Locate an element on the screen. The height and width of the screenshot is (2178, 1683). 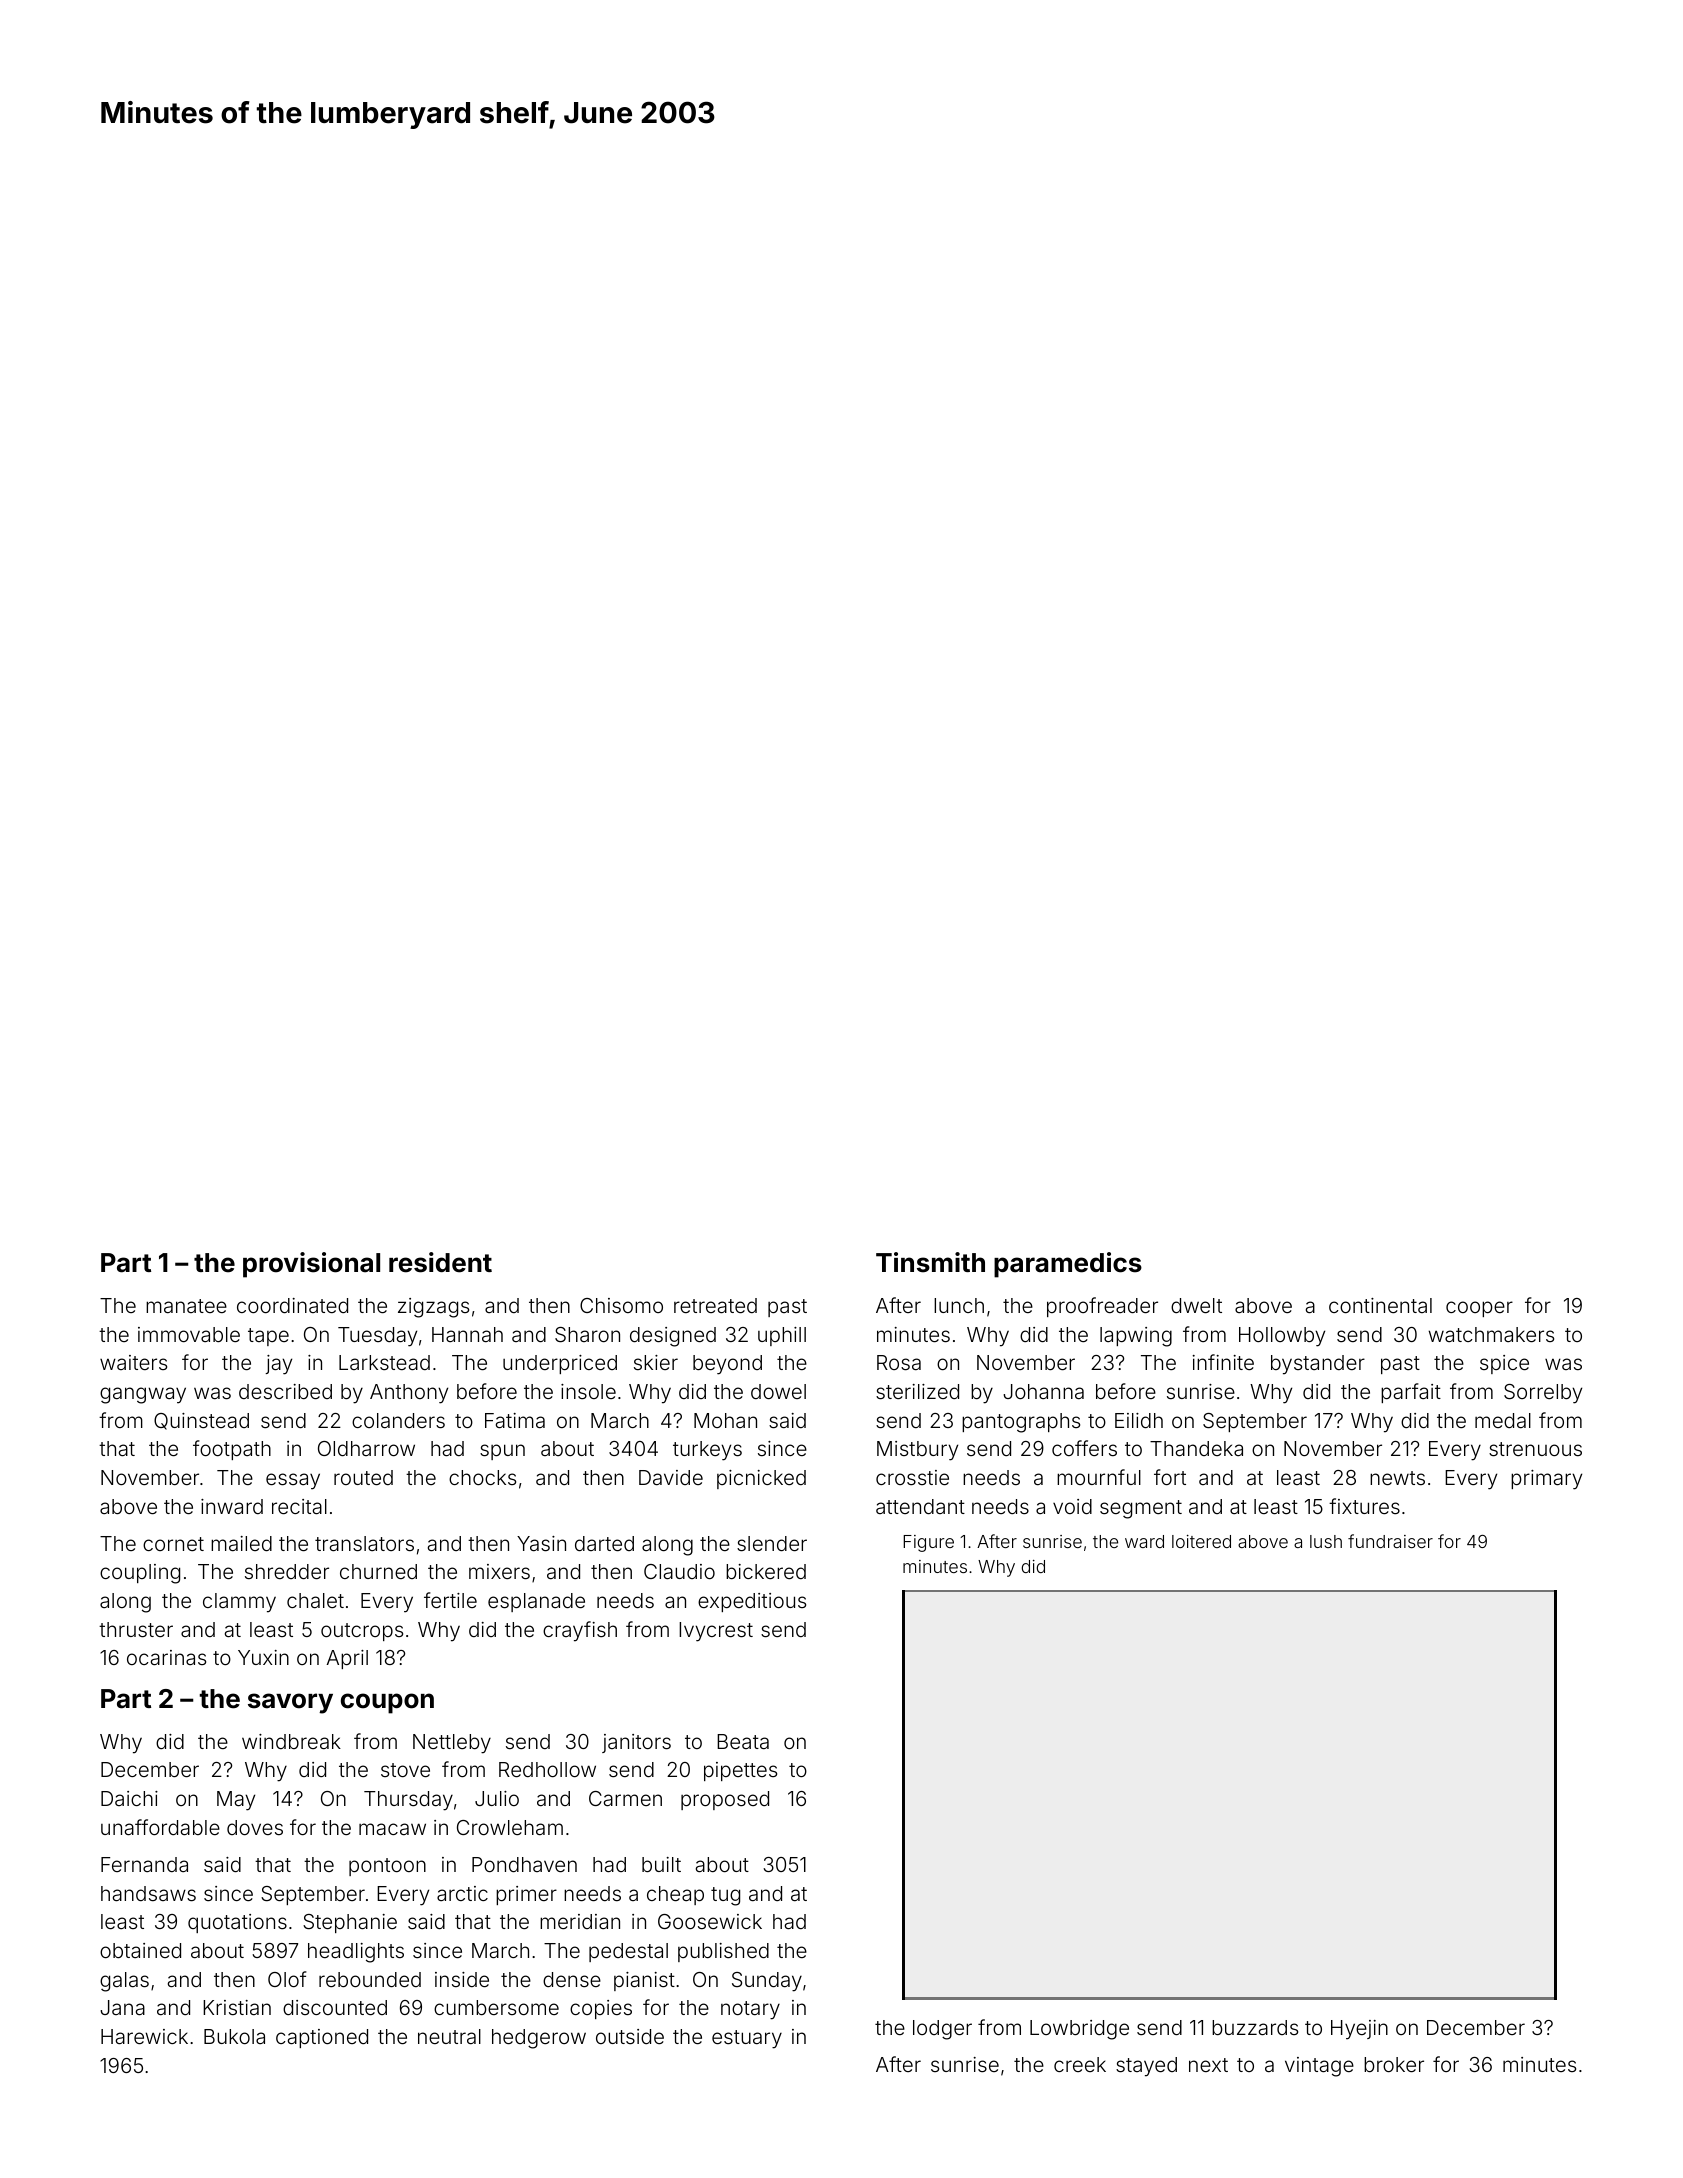
lunch is located at coordinates (959, 1305).
